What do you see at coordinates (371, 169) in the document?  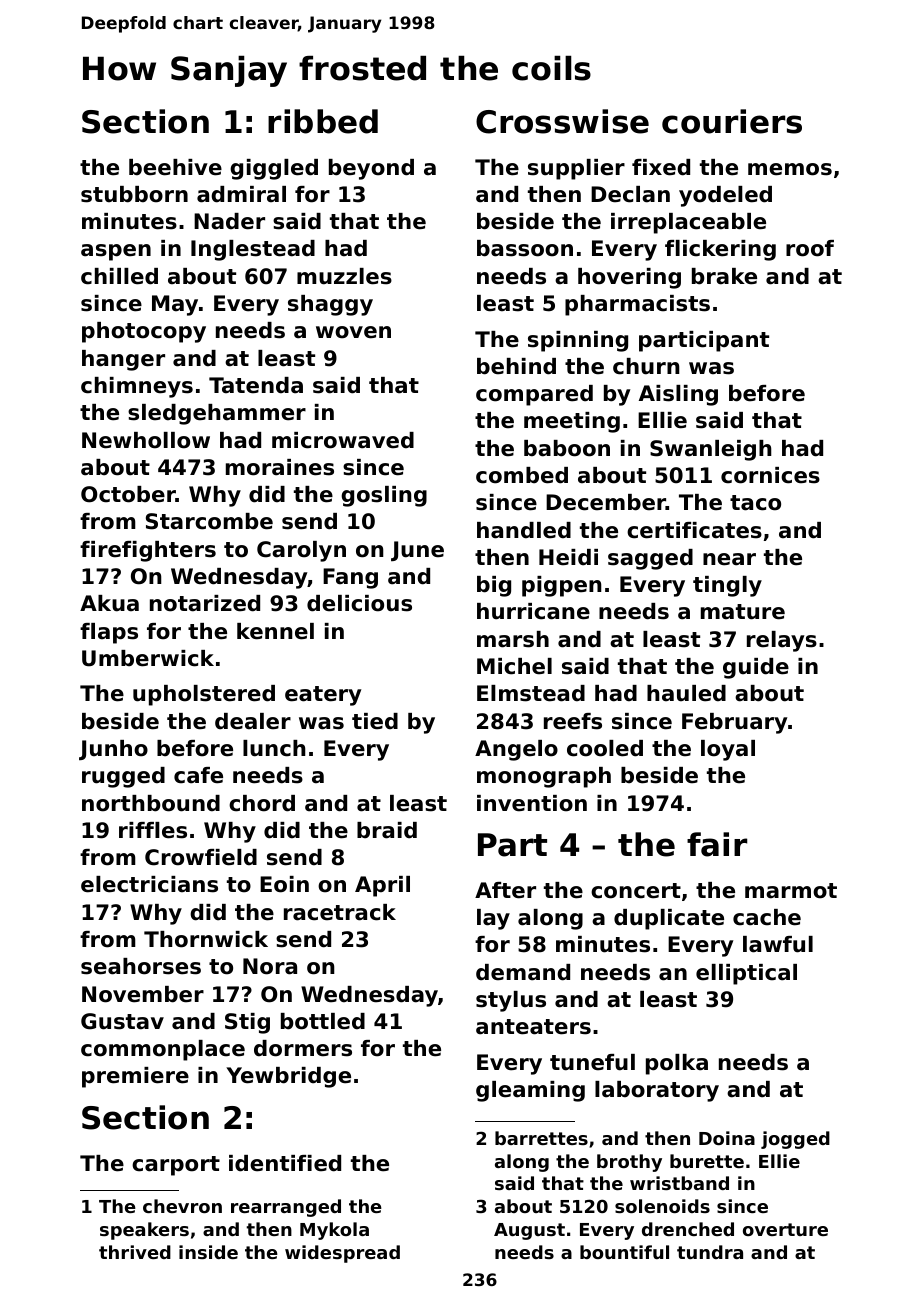 I see `beyond` at bounding box center [371, 169].
